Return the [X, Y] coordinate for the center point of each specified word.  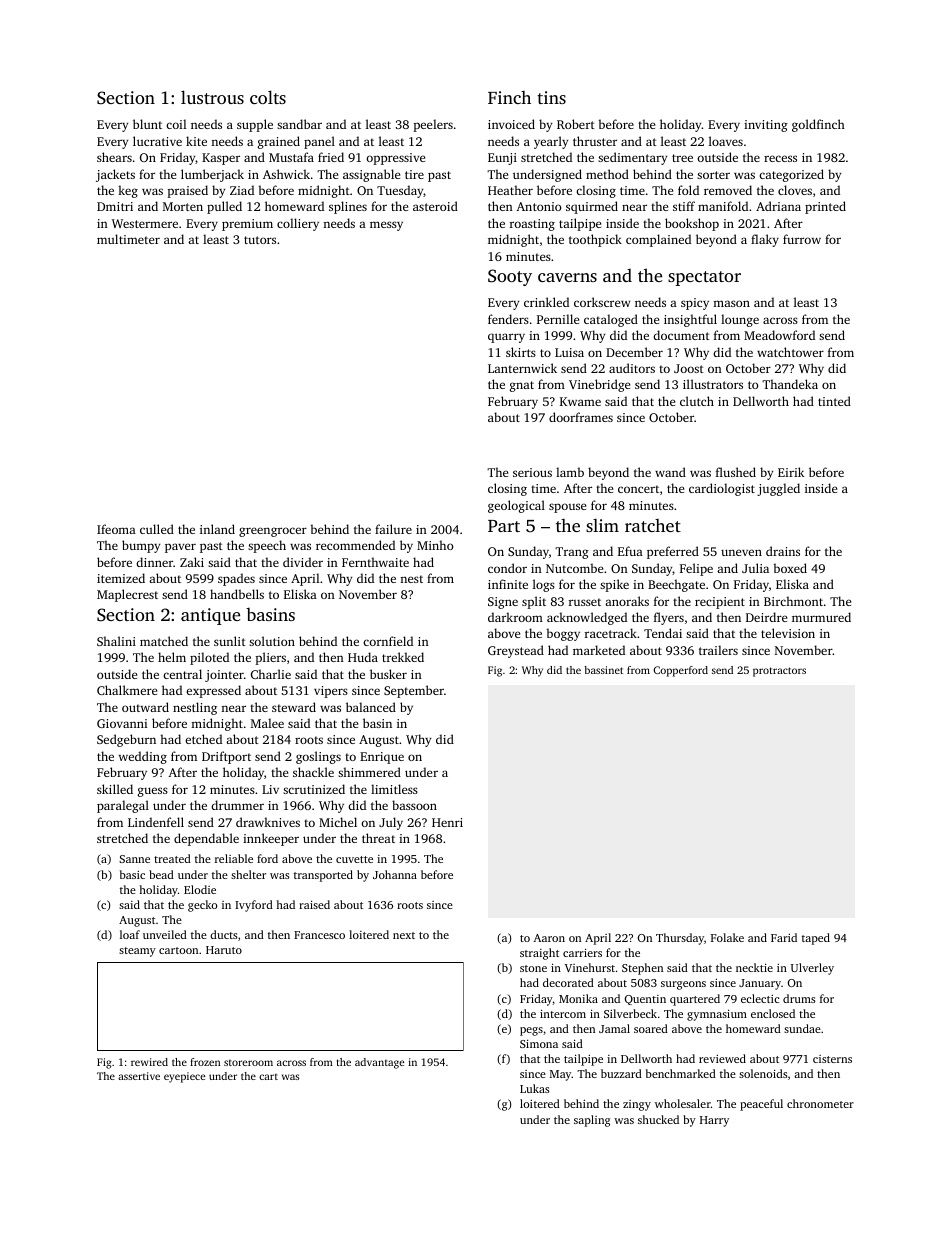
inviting [766, 126]
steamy [137, 952]
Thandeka [790, 384]
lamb [570, 472]
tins [551, 97]
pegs [531, 1031]
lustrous [212, 97]
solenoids [763, 1073]
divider [303, 562]
